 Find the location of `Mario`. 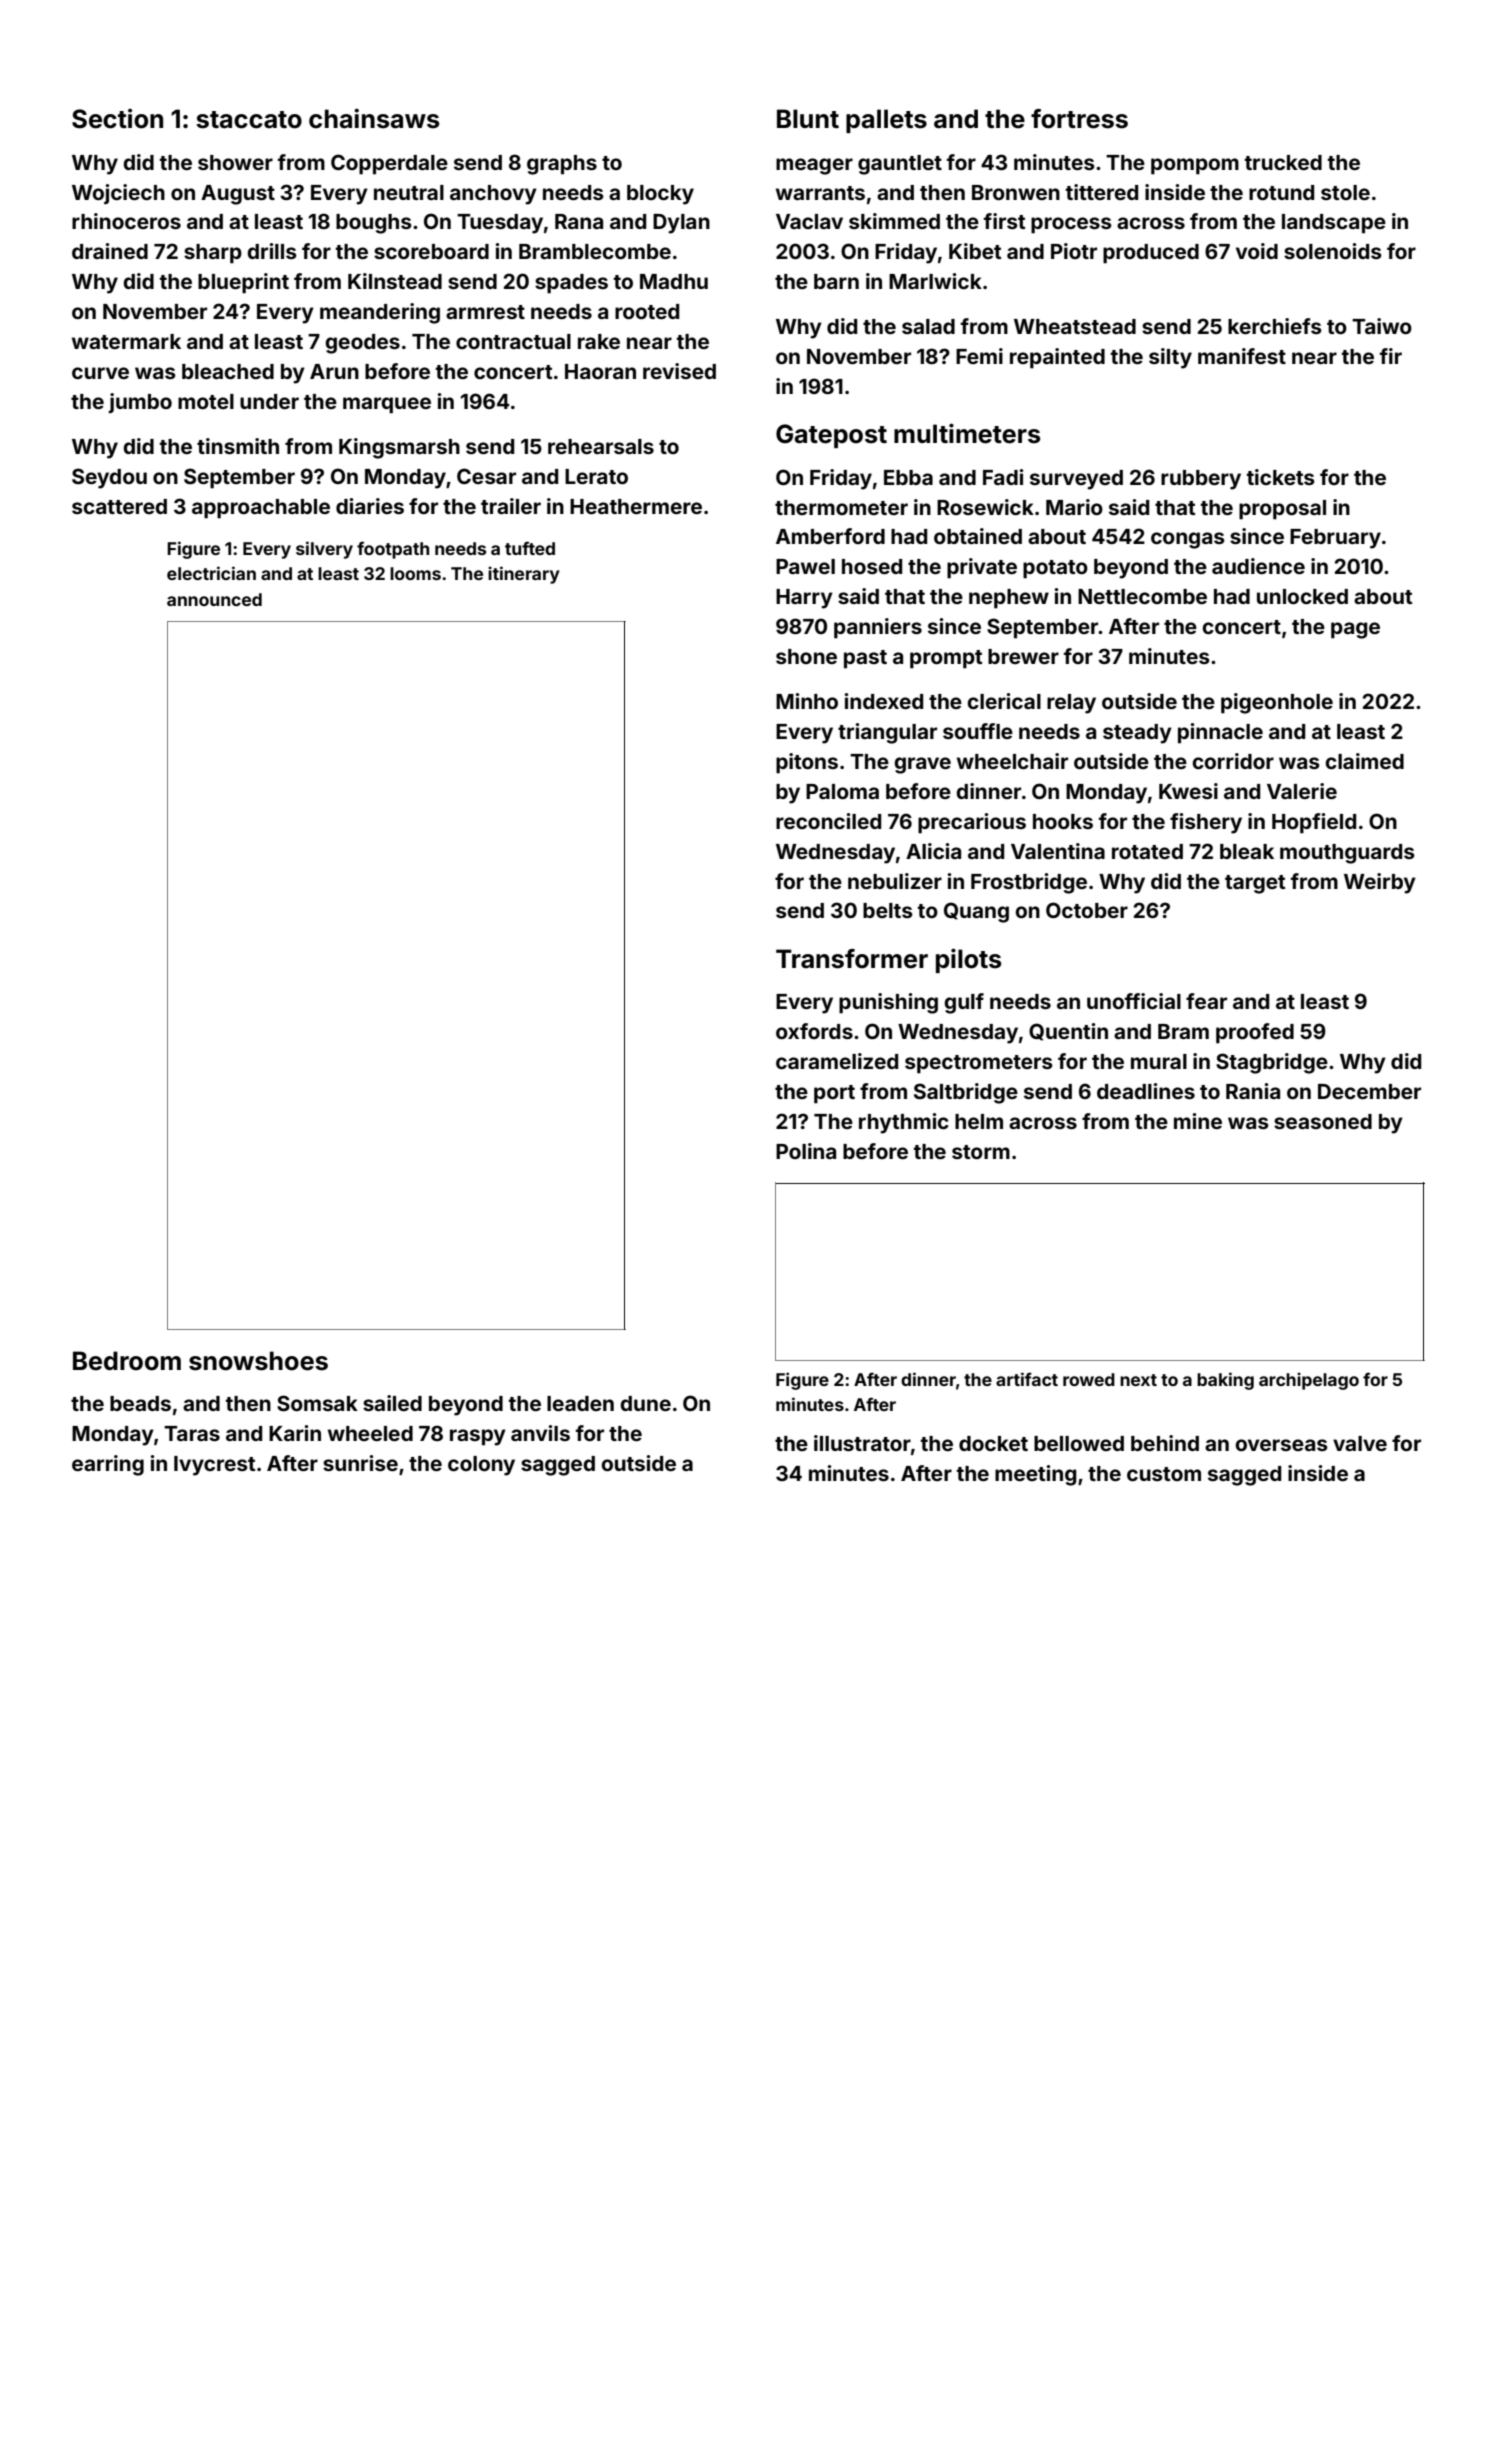

Mario is located at coordinates (1074, 507).
